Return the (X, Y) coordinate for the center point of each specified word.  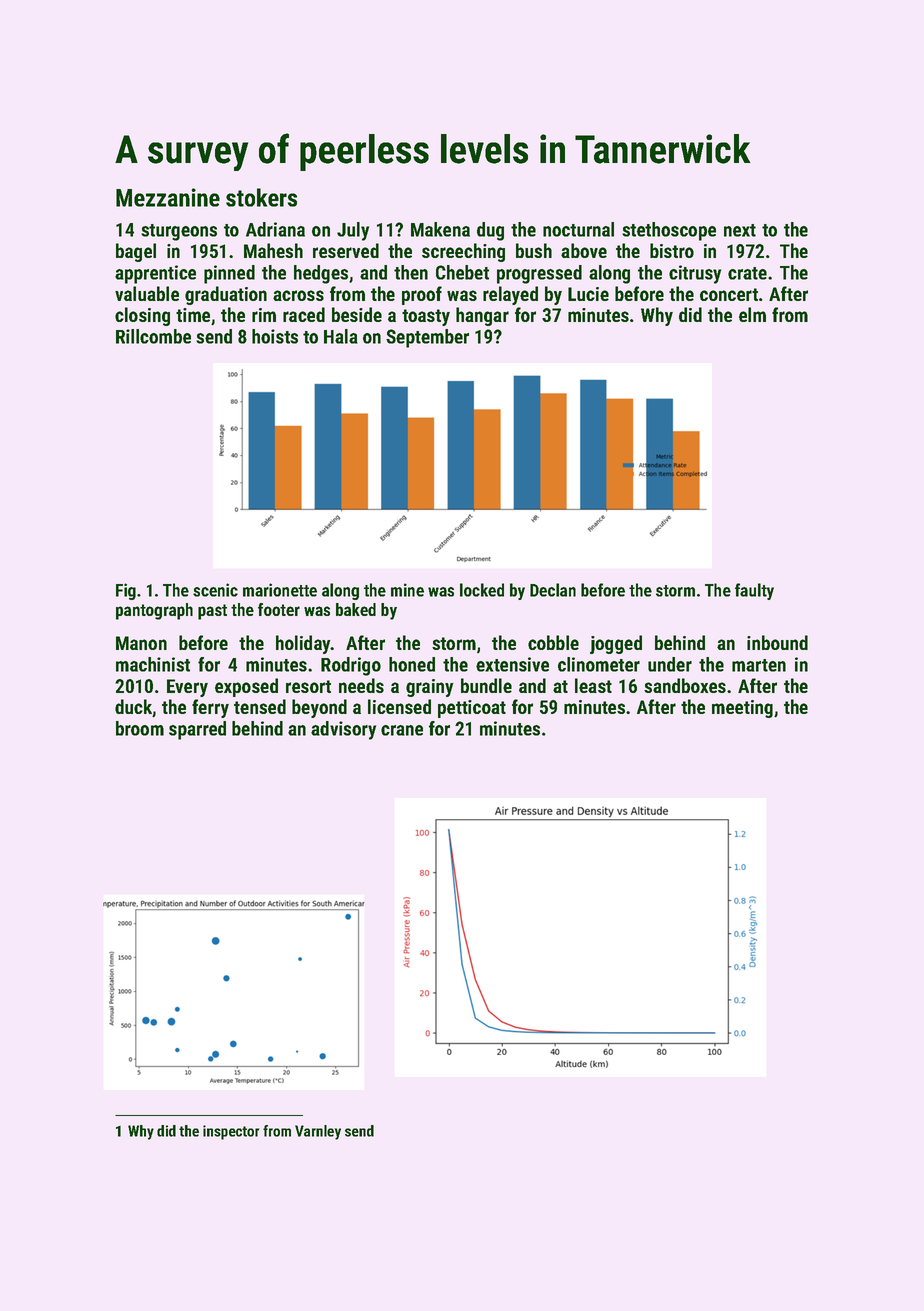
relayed (510, 295)
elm (752, 314)
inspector (231, 1132)
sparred (197, 730)
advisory (343, 730)
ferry (210, 708)
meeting (742, 709)
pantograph (154, 611)
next (740, 230)
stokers (261, 197)
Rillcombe (153, 336)
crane (402, 730)
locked (482, 590)
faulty (754, 591)
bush (534, 250)
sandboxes (685, 685)
